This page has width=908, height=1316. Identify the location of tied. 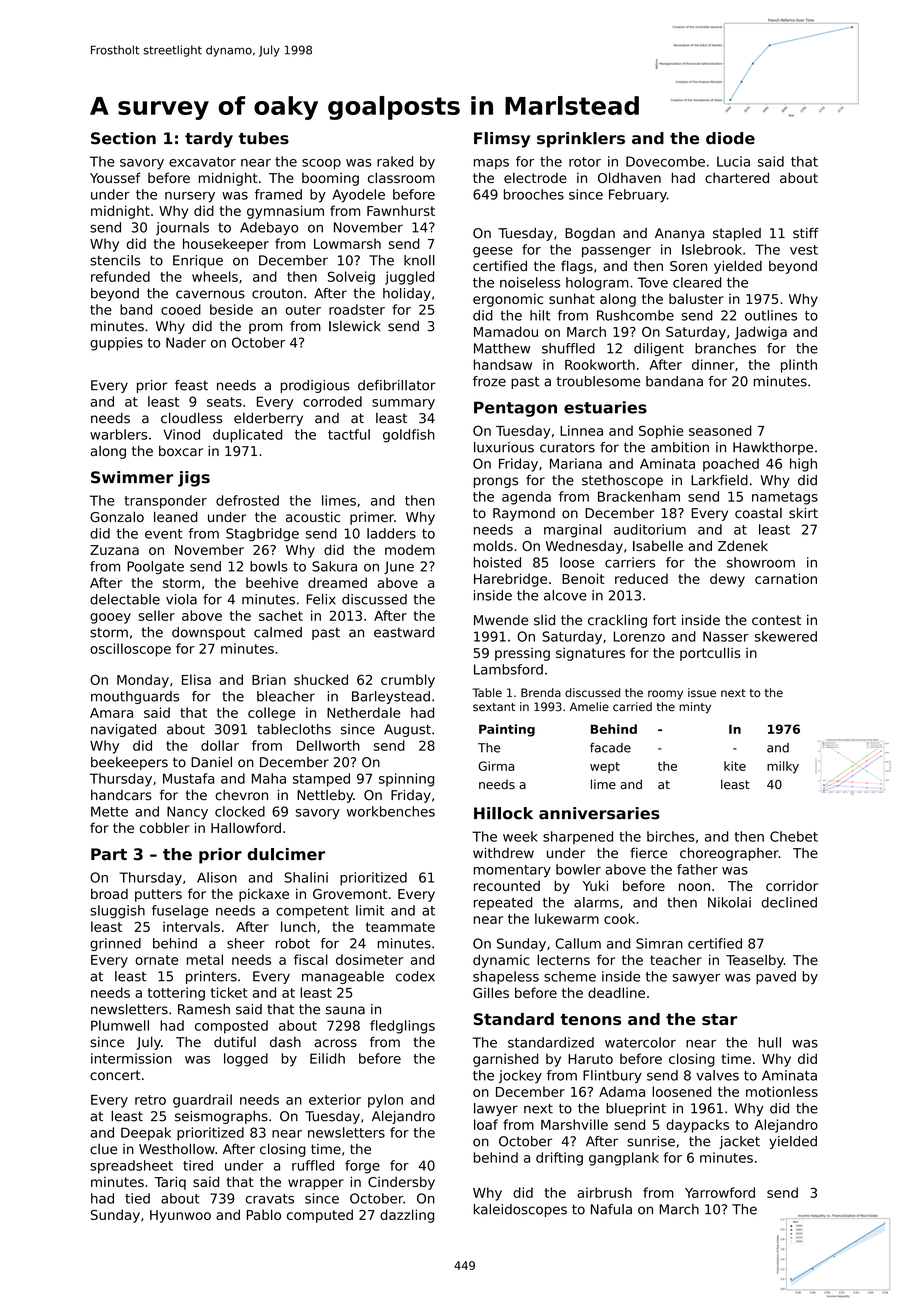
(137, 1198).
